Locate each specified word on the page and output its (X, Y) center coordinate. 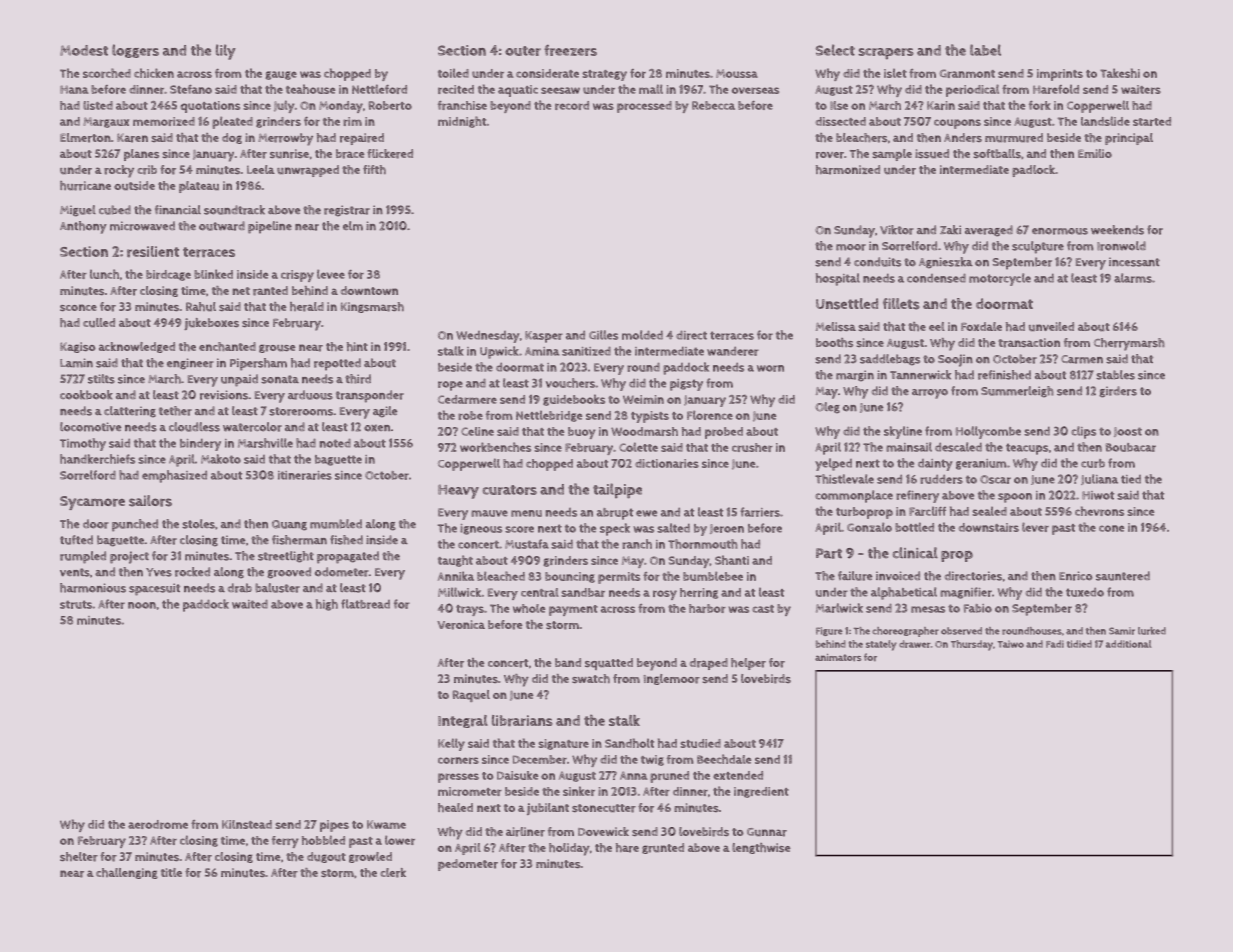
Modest (84, 50)
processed (644, 107)
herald (307, 307)
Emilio (1095, 153)
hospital (838, 279)
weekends (1117, 230)
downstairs (989, 527)
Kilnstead (247, 824)
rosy (665, 595)
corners (458, 760)
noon (142, 605)
